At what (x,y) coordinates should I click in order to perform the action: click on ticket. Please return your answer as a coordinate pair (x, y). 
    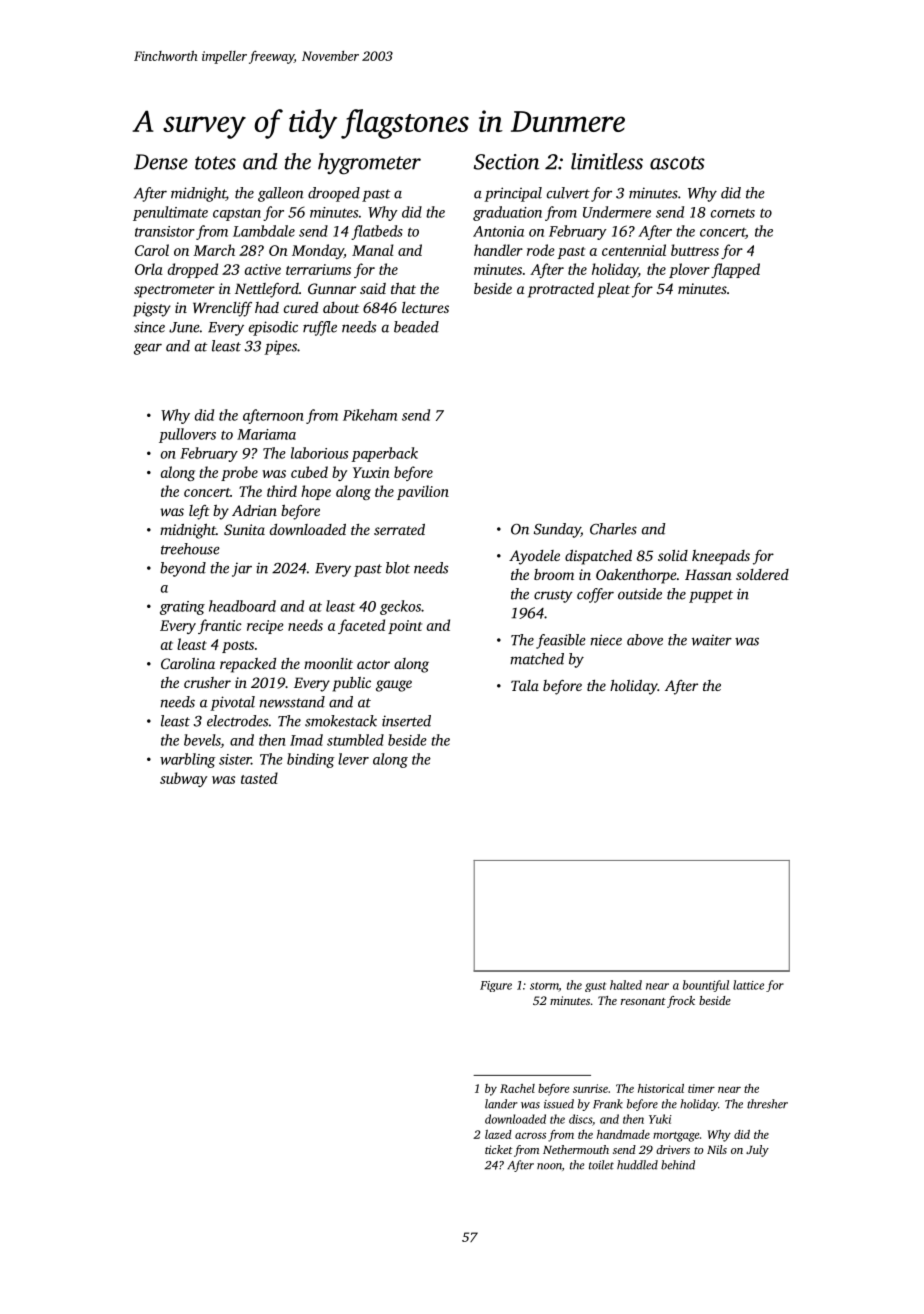
    Looking at the image, I should click on (499, 1149).
